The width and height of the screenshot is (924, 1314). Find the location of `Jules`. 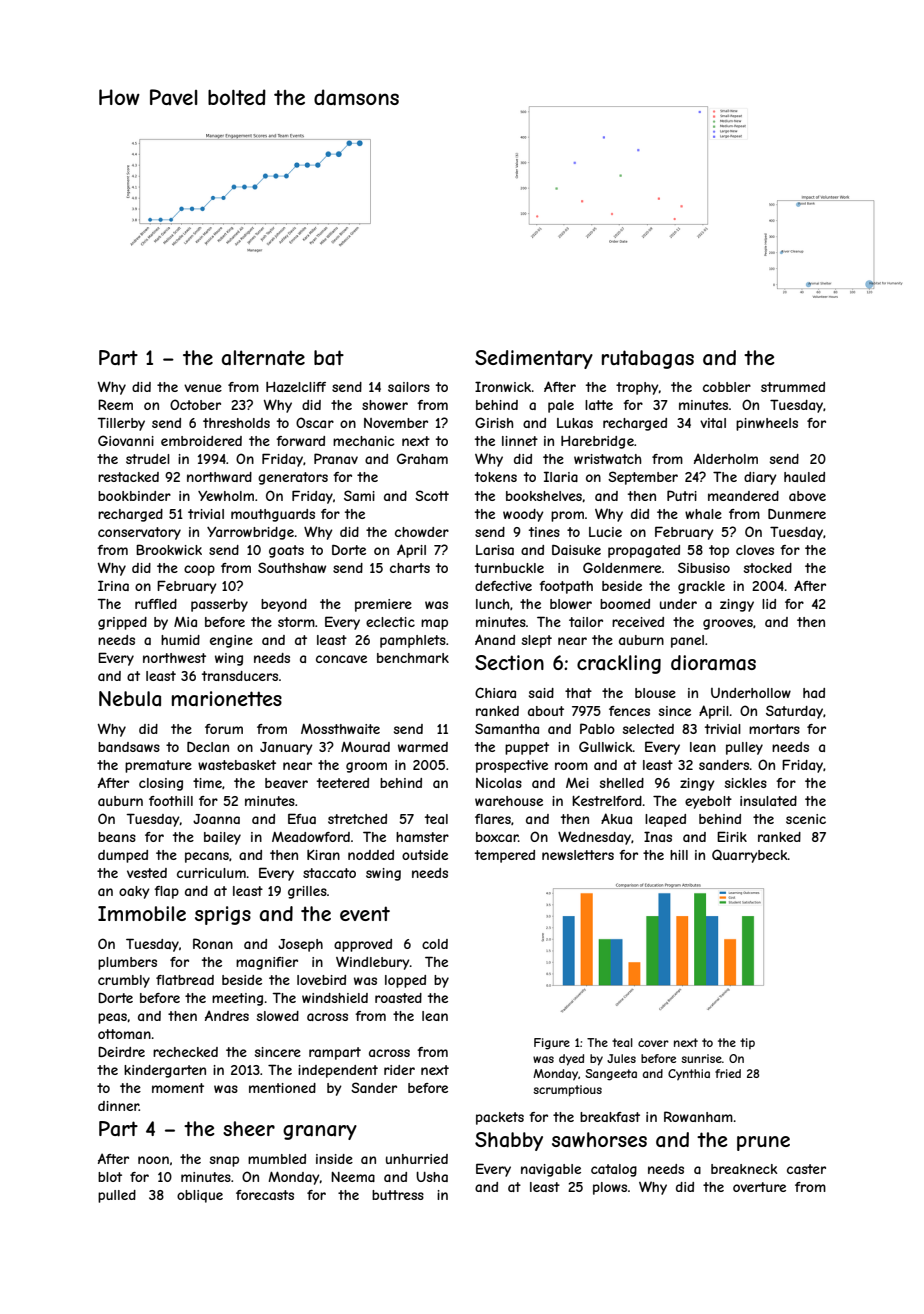

Jules is located at coordinates (621, 1058).
